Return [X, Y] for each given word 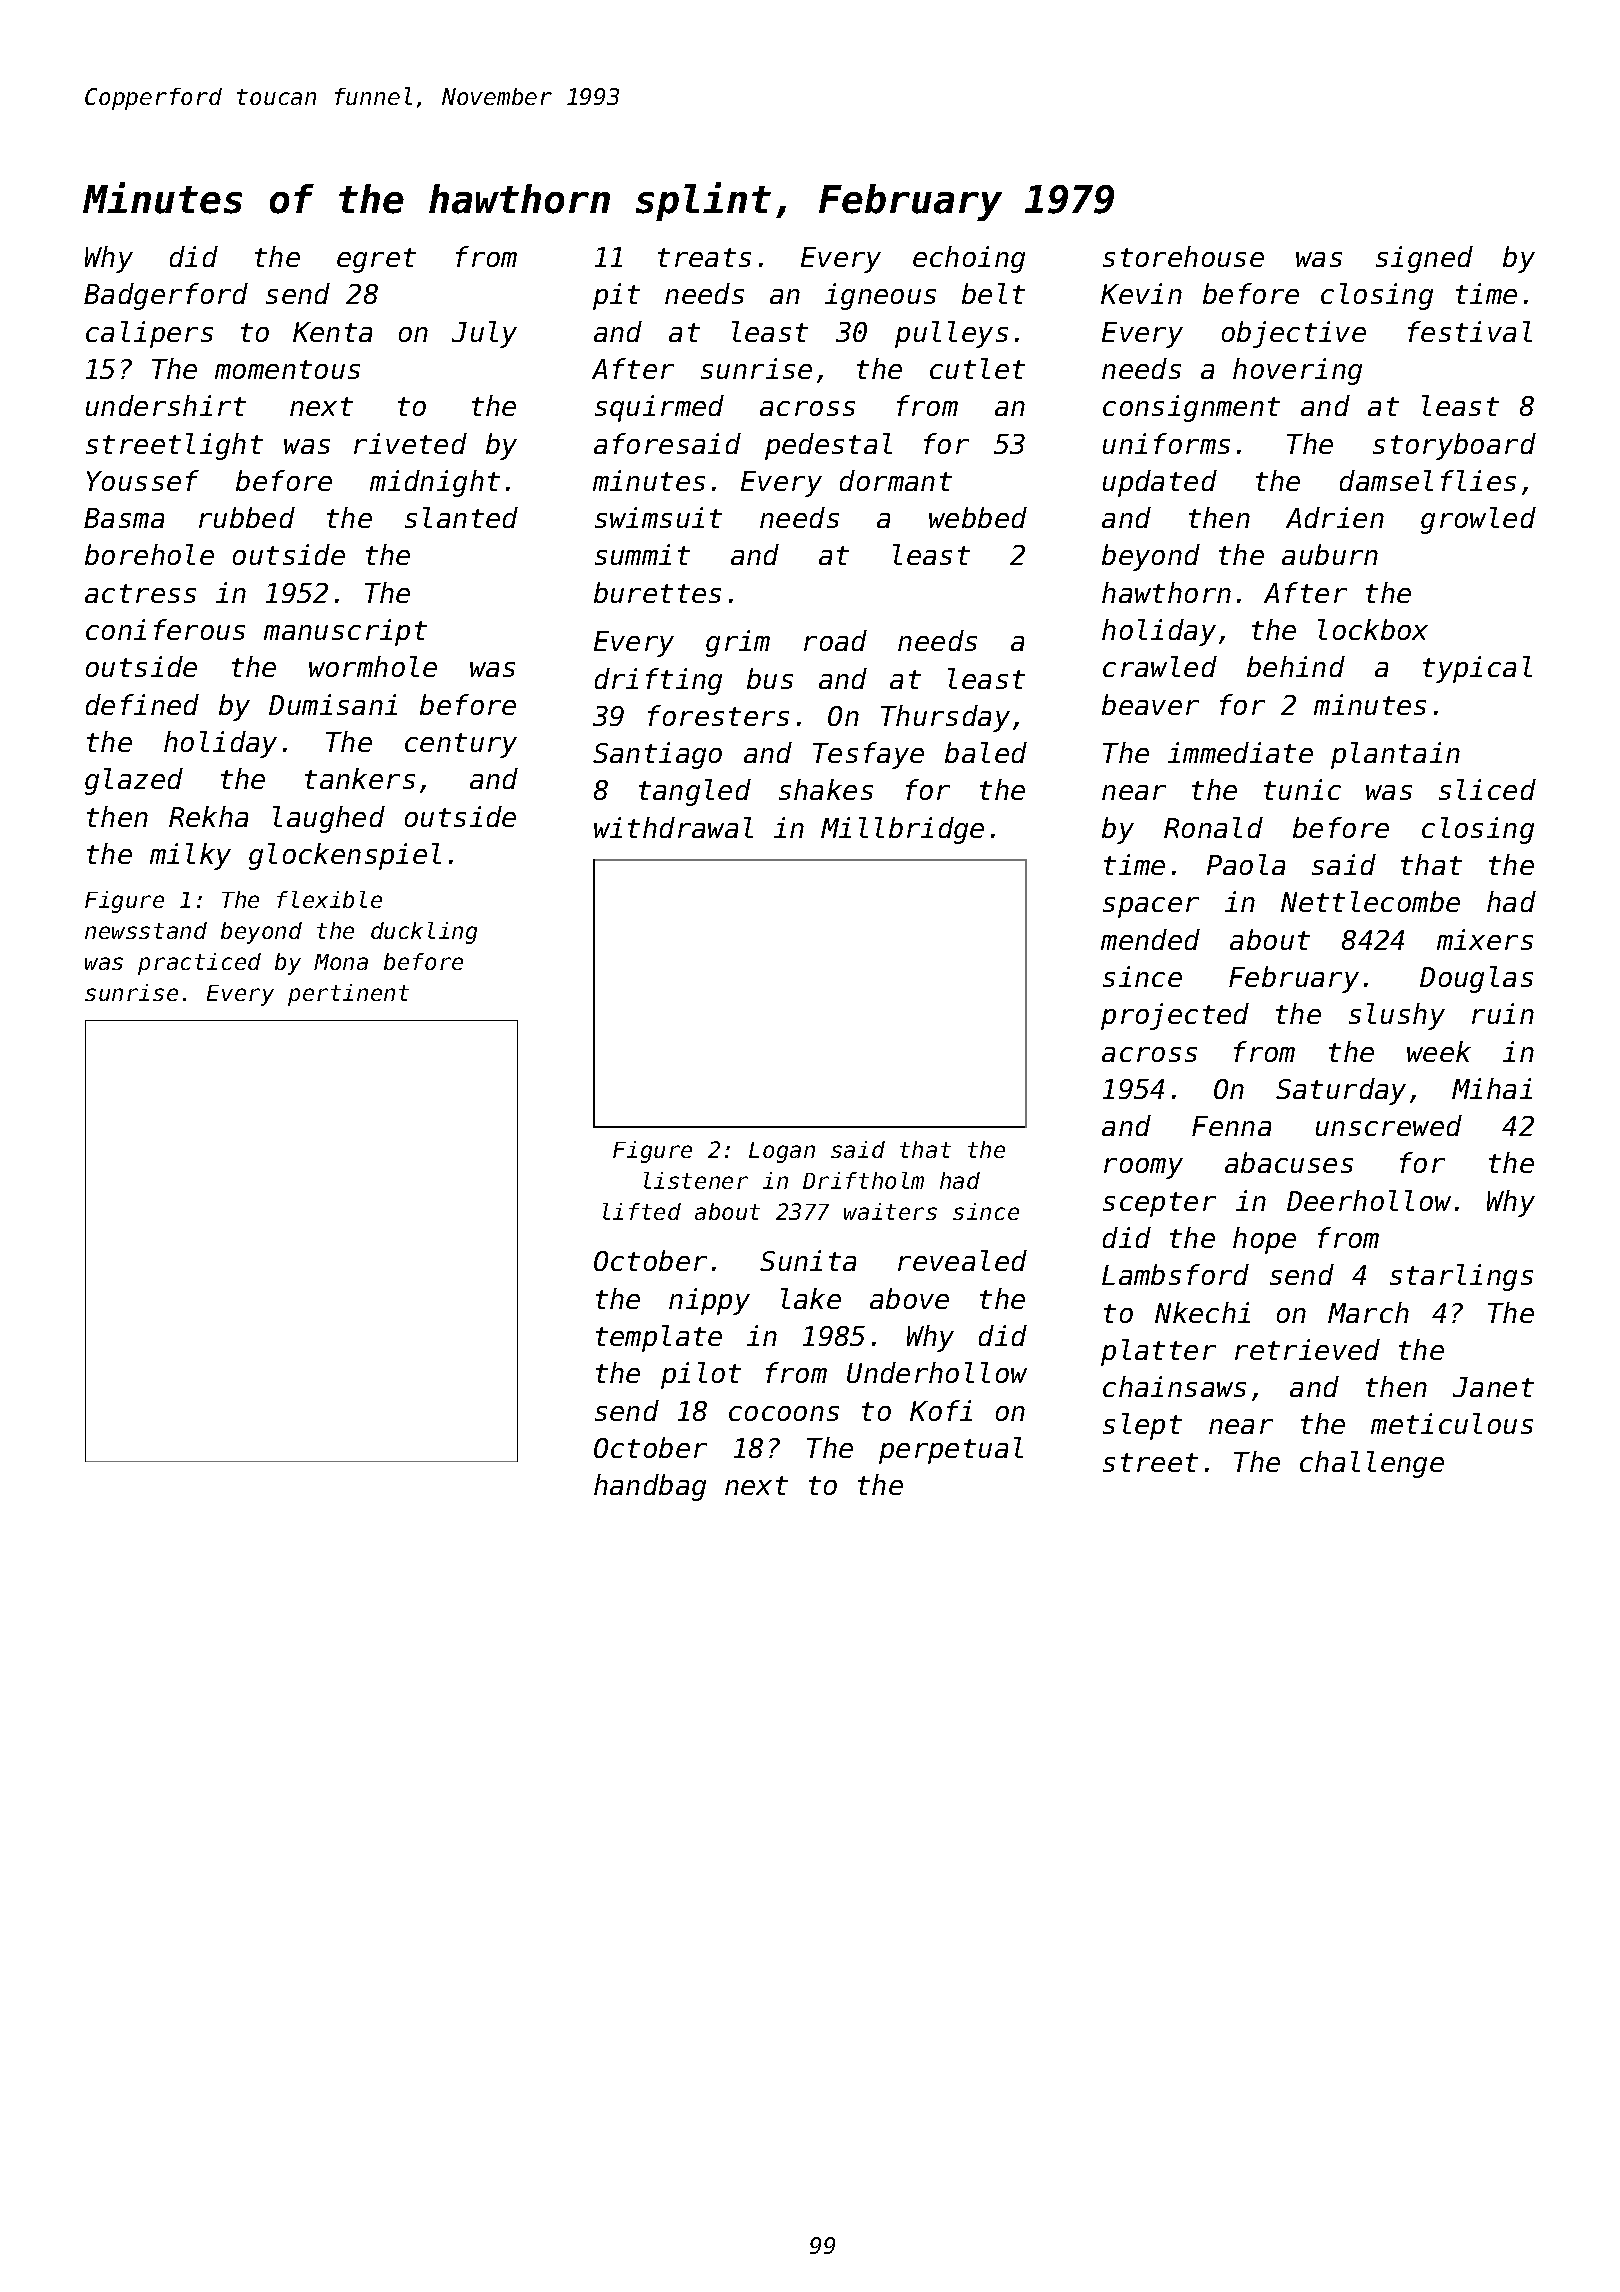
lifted [642, 1211]
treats [704, 257]
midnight [435, 483]
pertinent [348, 995]
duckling [424, 933]
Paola [1246, 864]
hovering [1297, 371]
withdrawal [673, 827]
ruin [1503, 1013]
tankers [360, 778]
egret [376, 260]
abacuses [1289, 1162]
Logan [782, 1152]
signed [1424, 259]
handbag [650, 1487]
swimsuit [658, 517]
